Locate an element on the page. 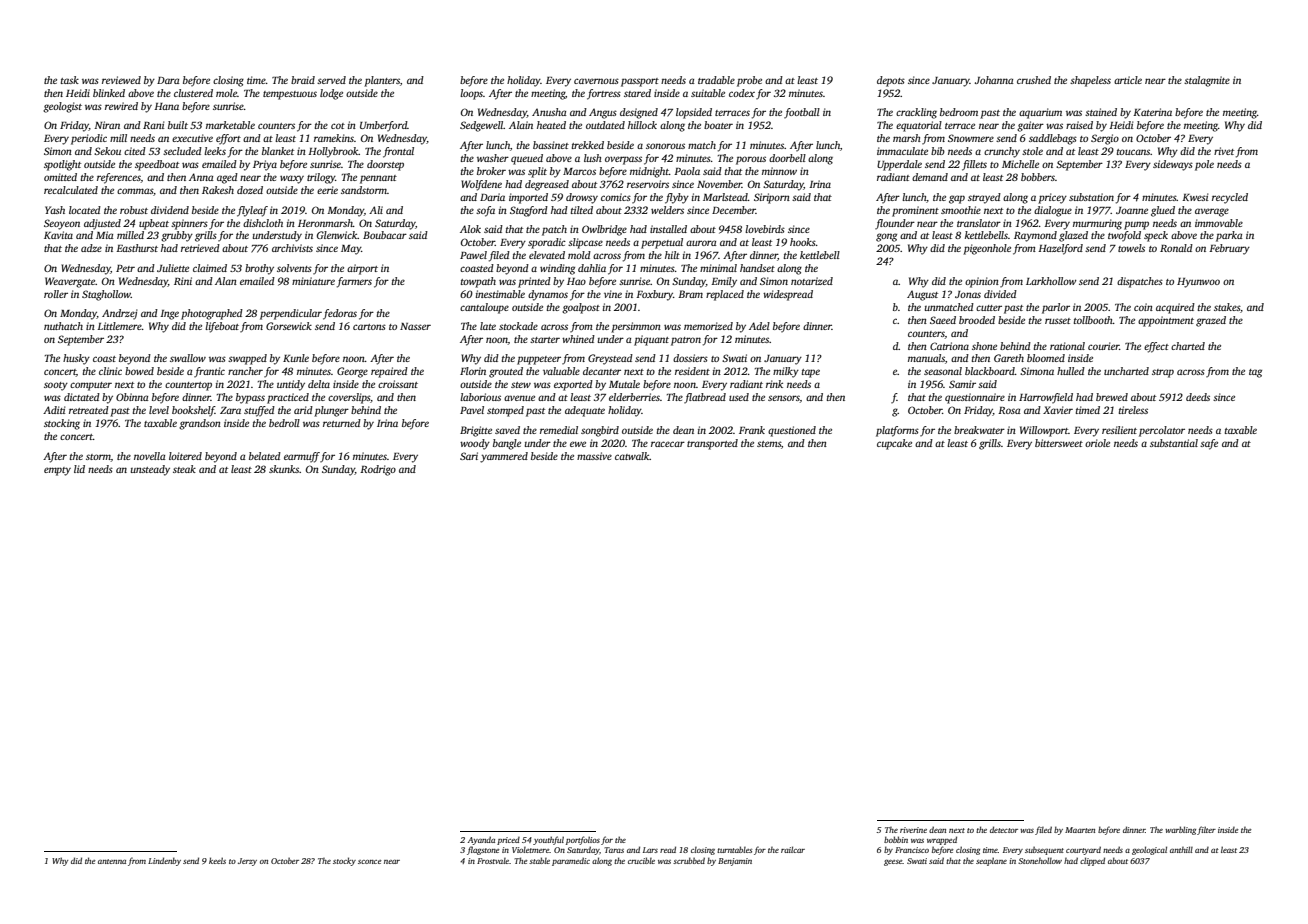  August is located at coordinates (922, 295).
